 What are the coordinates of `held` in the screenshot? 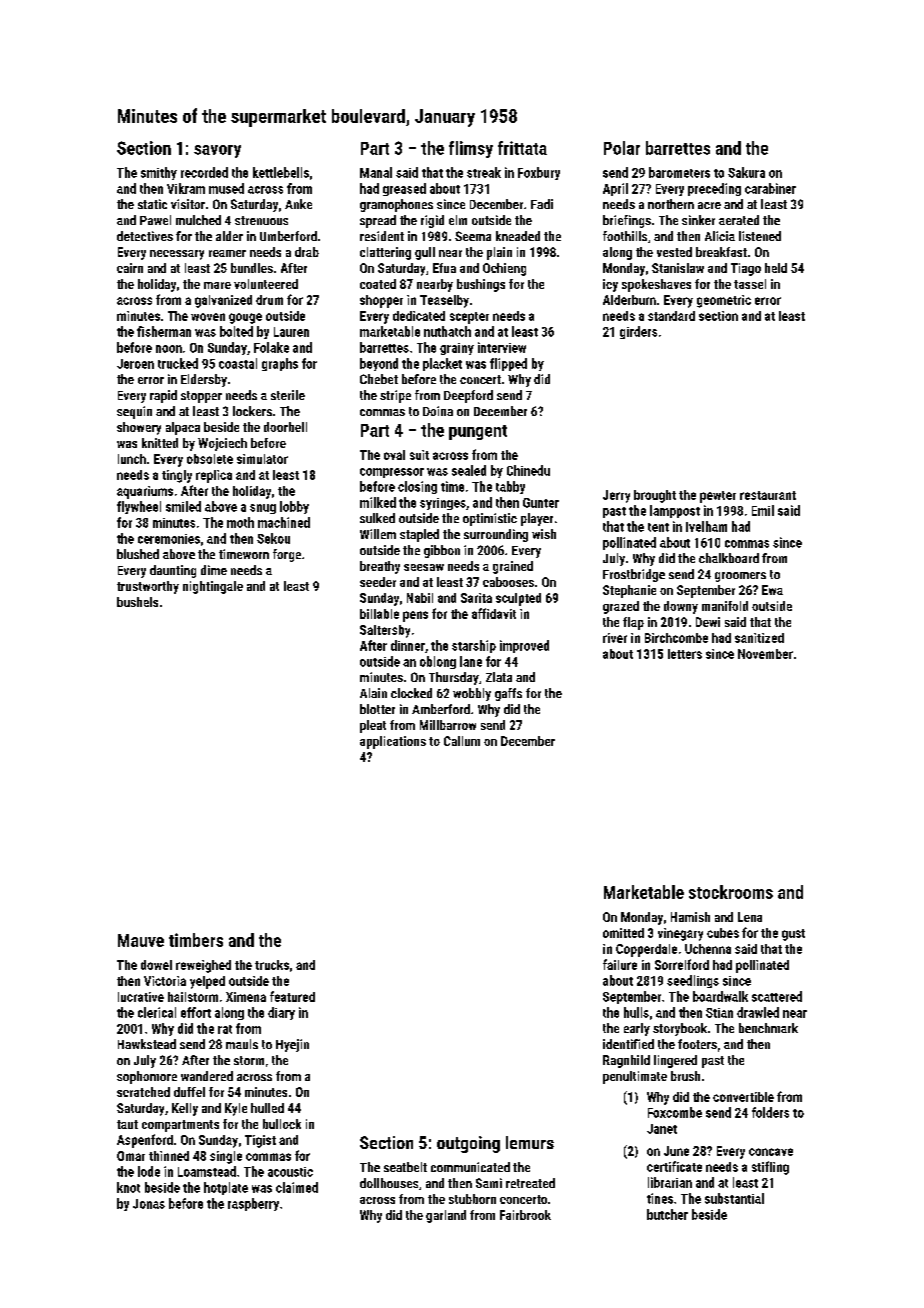 It's located at (776, 268).
